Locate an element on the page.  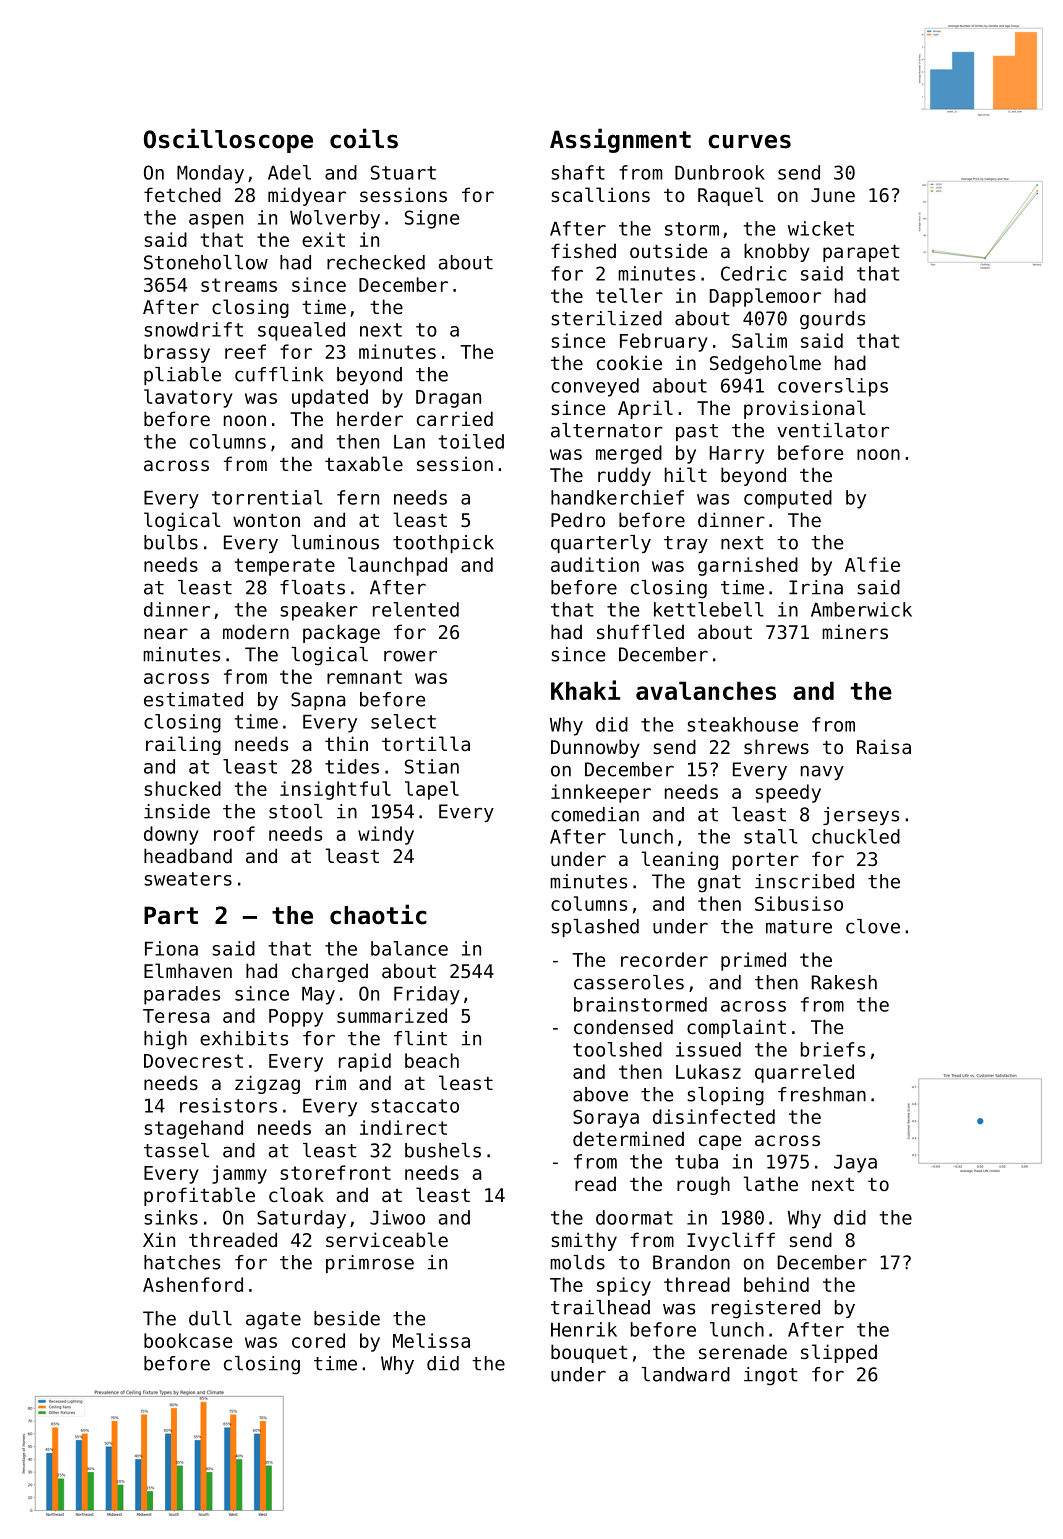
pliable is located at coordinates (182, 376).
